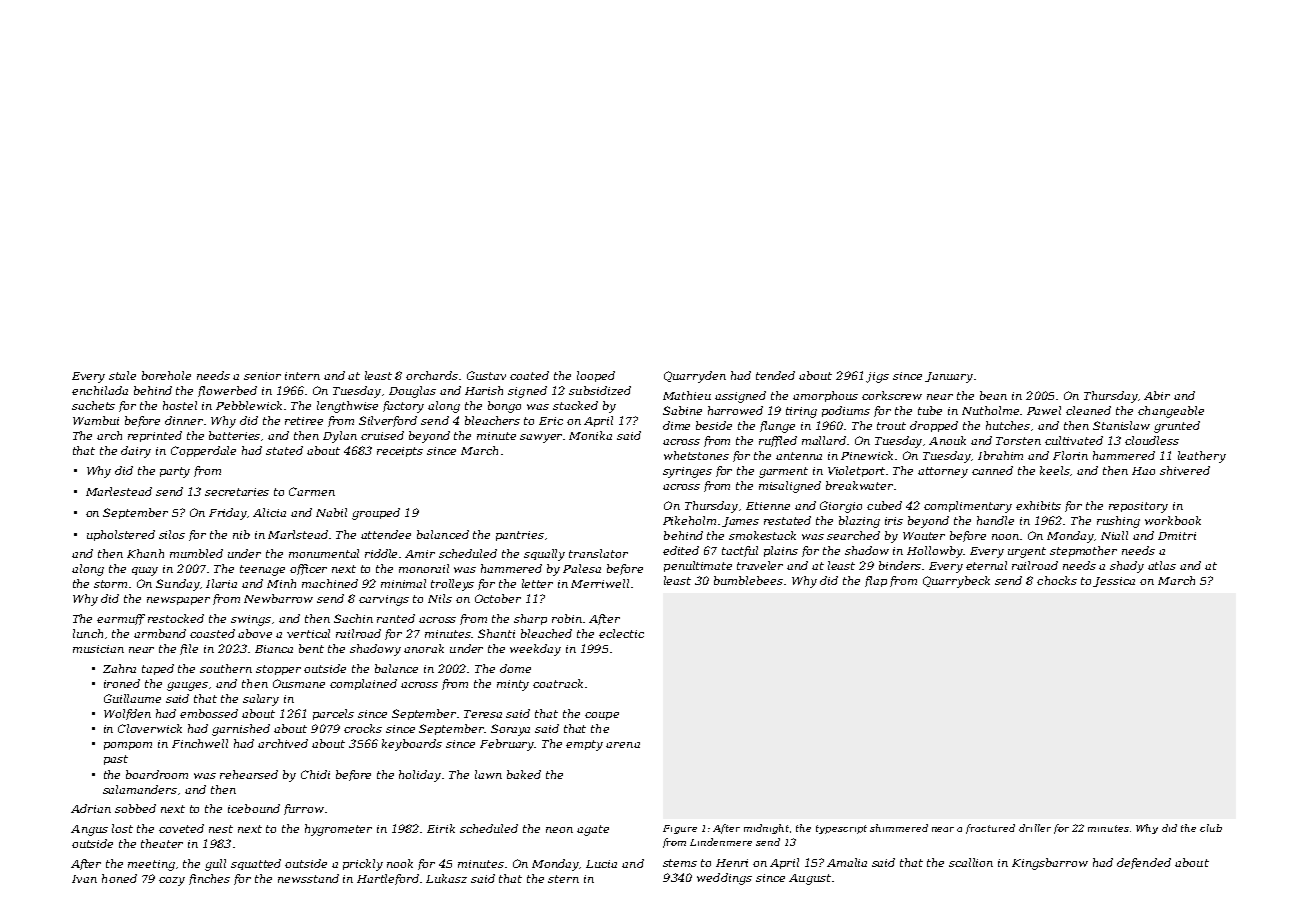  I want to click on eclectic, so click(621, 633).
